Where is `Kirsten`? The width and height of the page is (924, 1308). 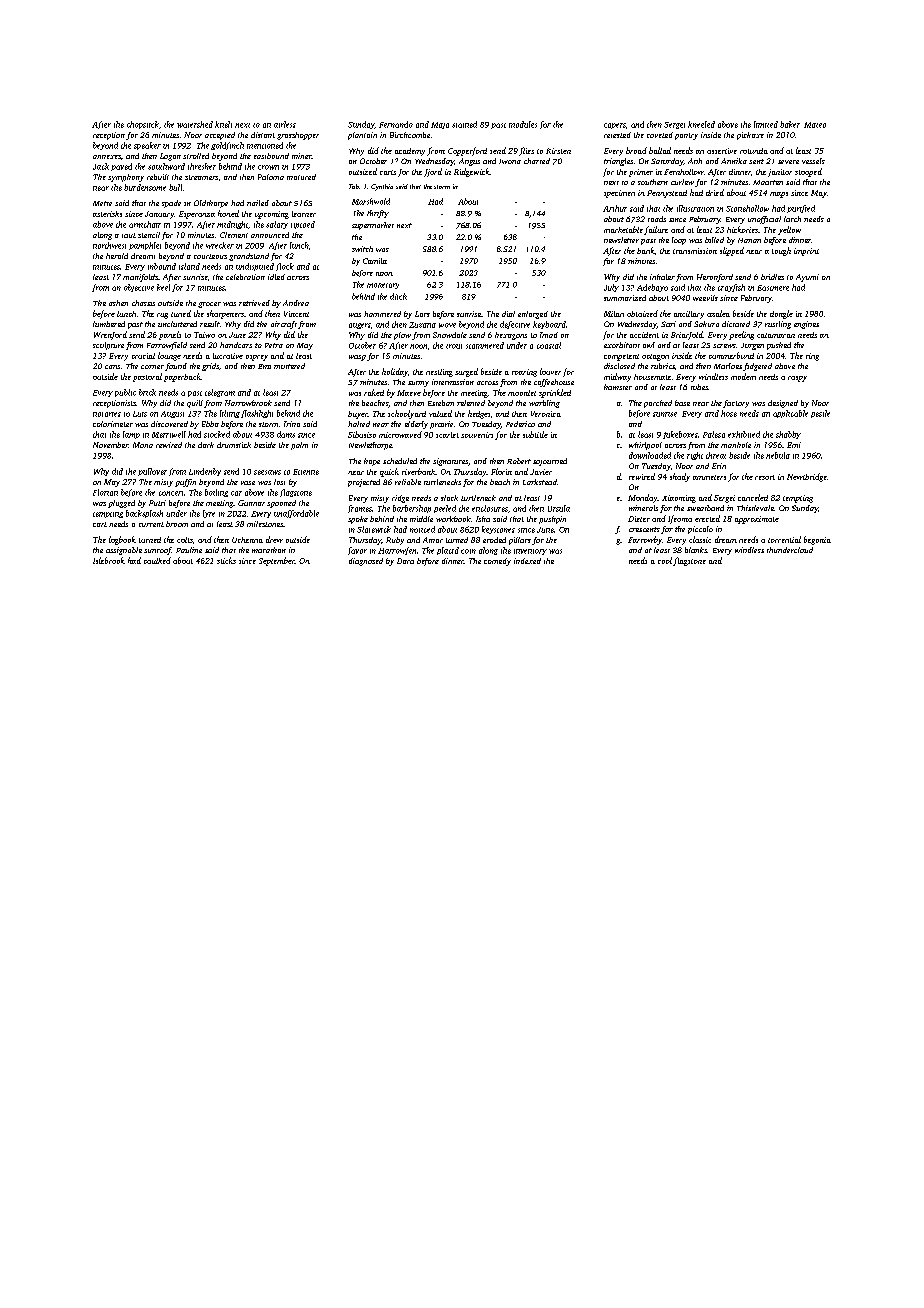 Kirsten is located at coordinates (558, 151).
